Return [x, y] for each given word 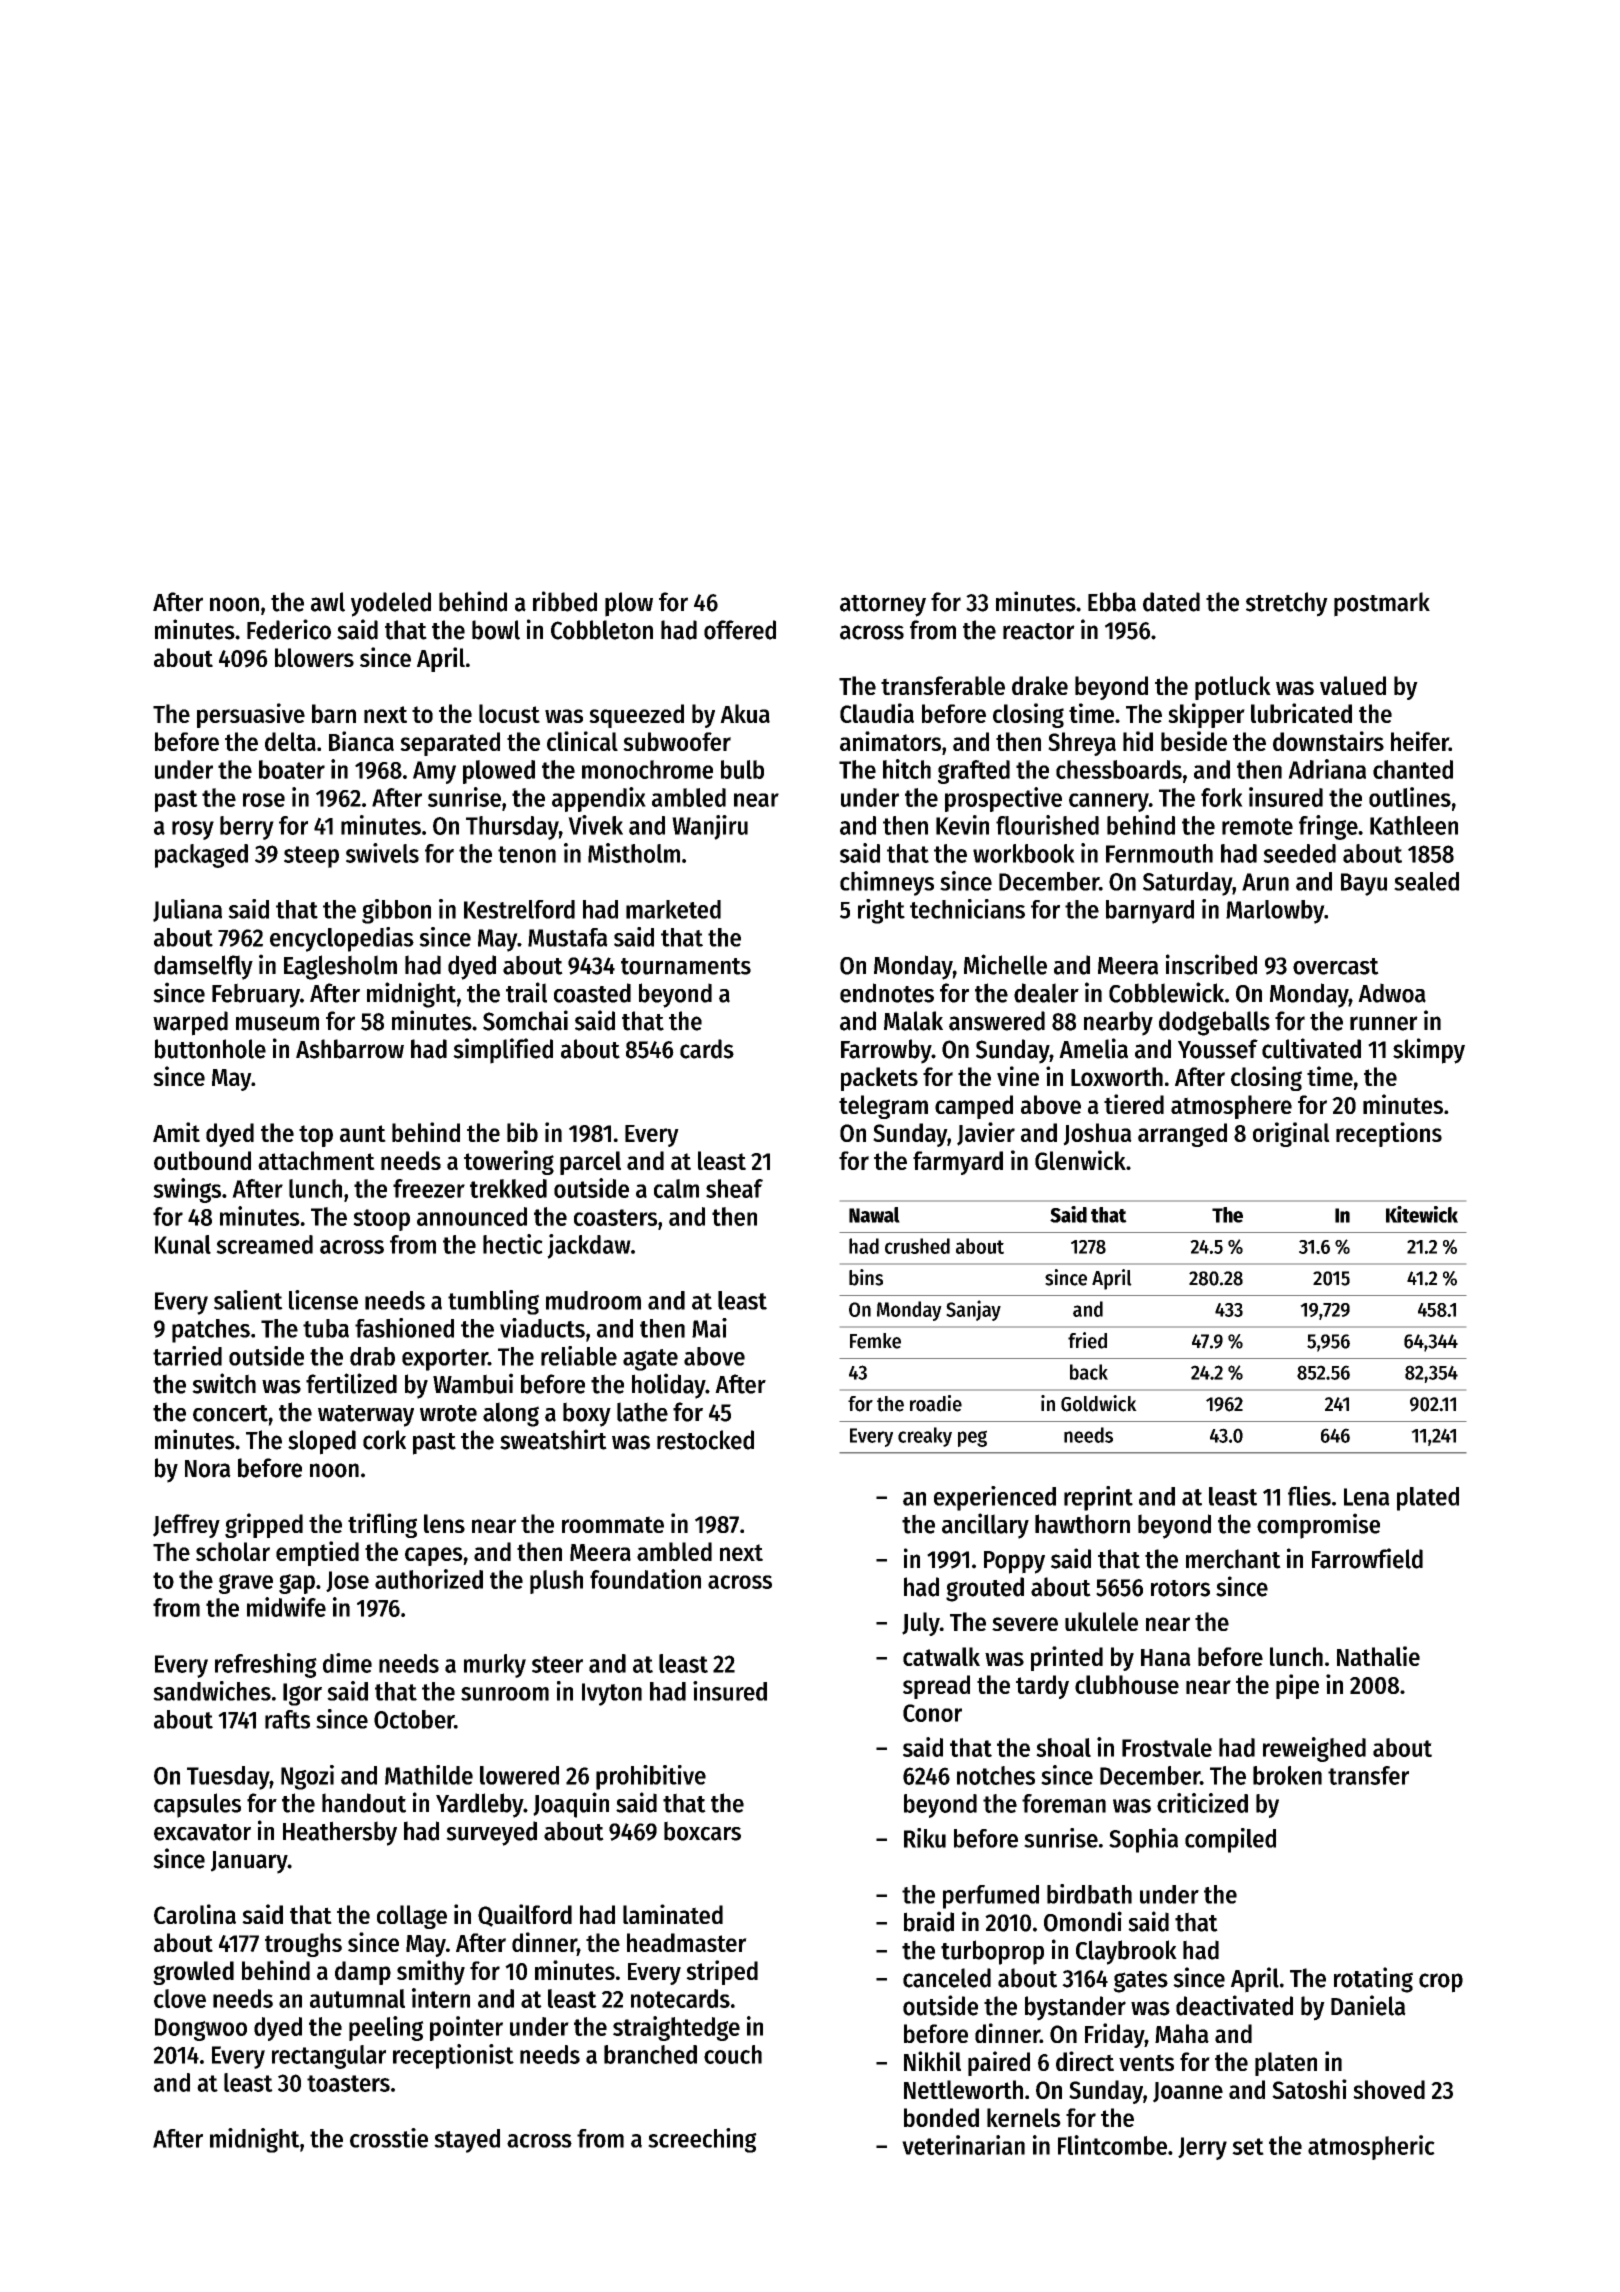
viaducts [542, 1328]
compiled [1230, 1840]
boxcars [702, 1831]
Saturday [1188, 884]
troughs [303, 1945]
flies [1309, 1496]
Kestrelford [519, 909]
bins [866, 1277]
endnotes [887, 993]
